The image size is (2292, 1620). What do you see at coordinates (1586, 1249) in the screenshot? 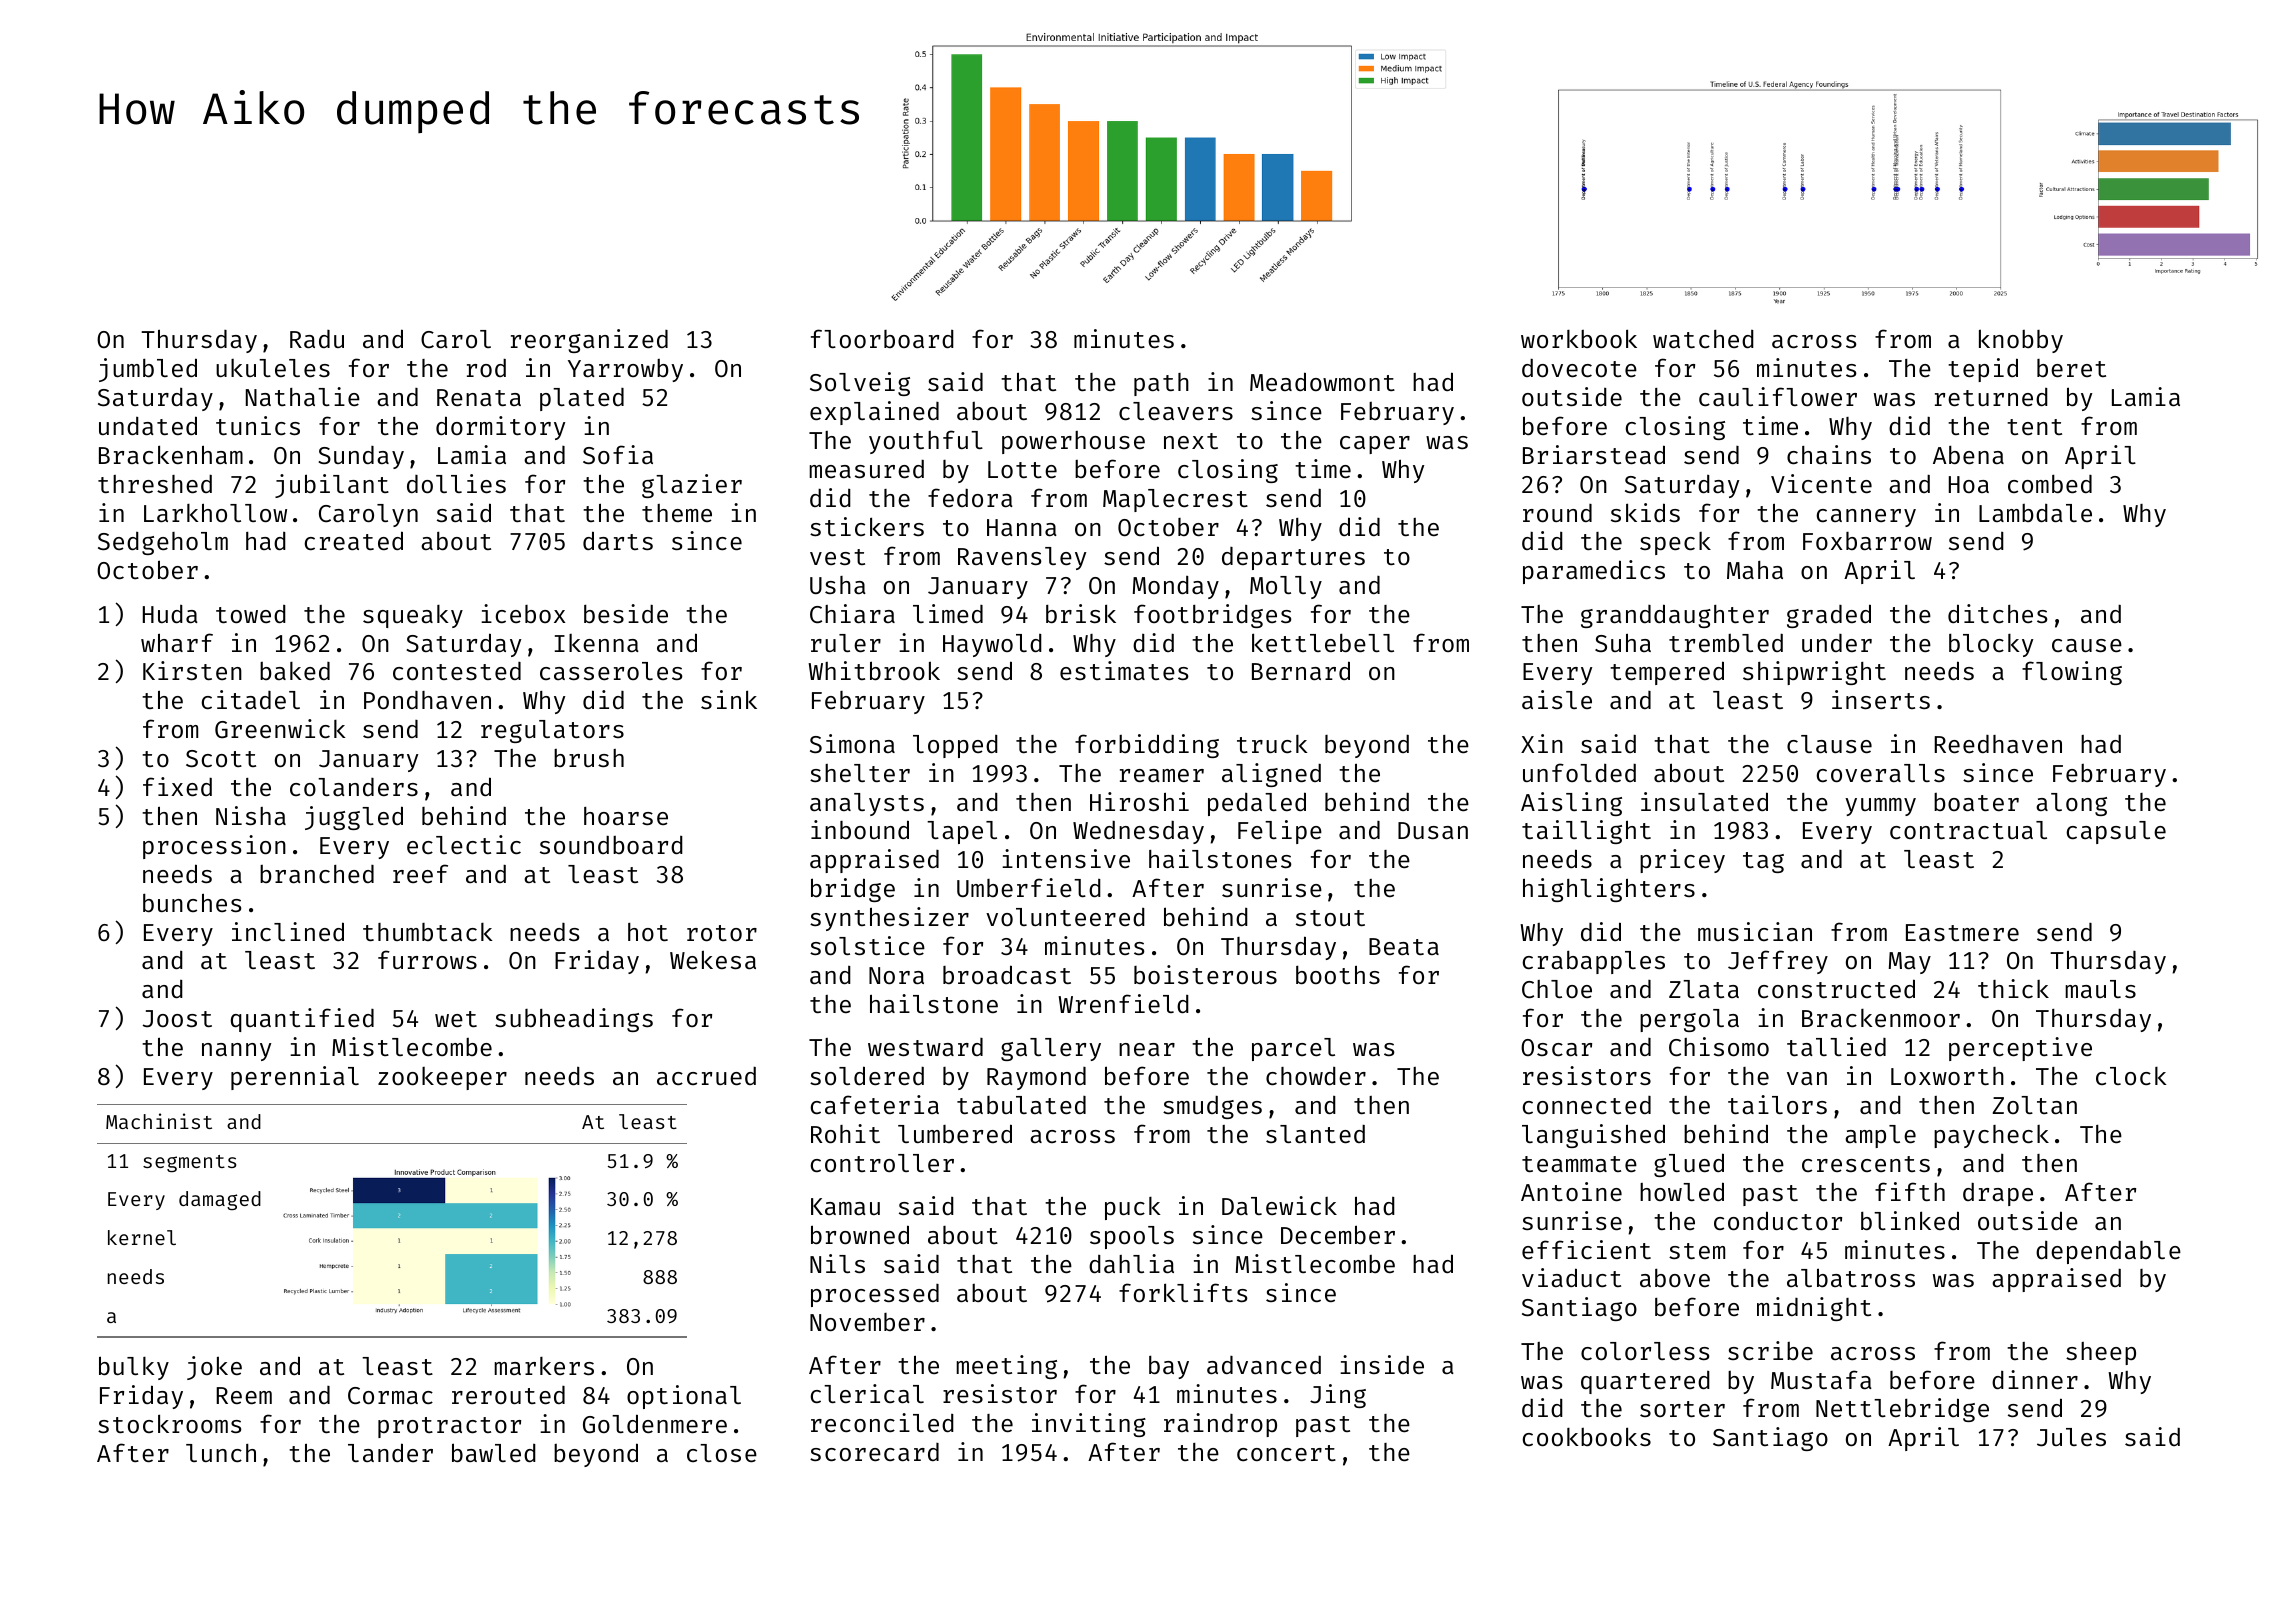
I see `efficient` at bounding box center [1586, 1249].
